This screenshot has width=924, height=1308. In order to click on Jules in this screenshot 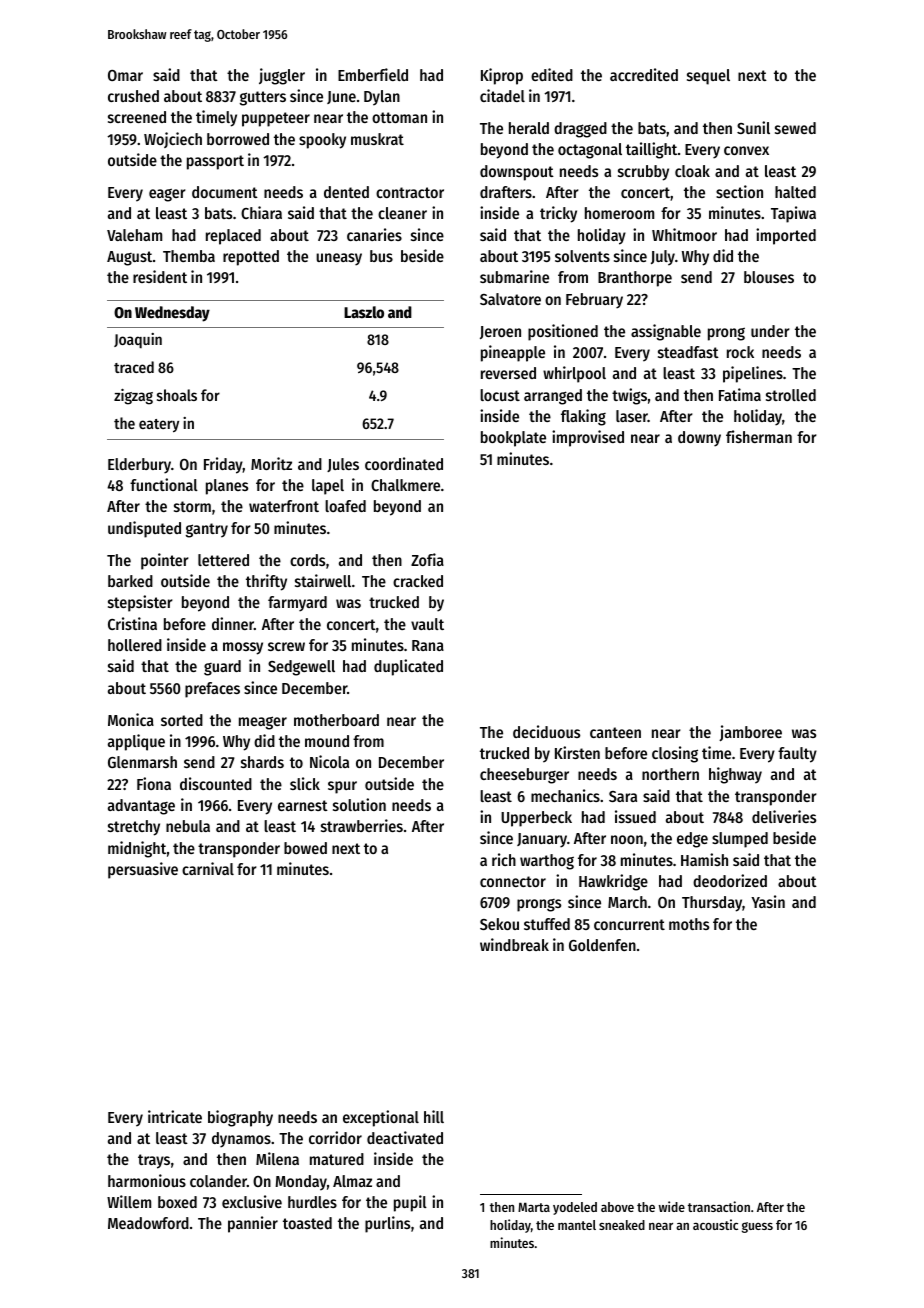, I will do `click(343, 465)`.
